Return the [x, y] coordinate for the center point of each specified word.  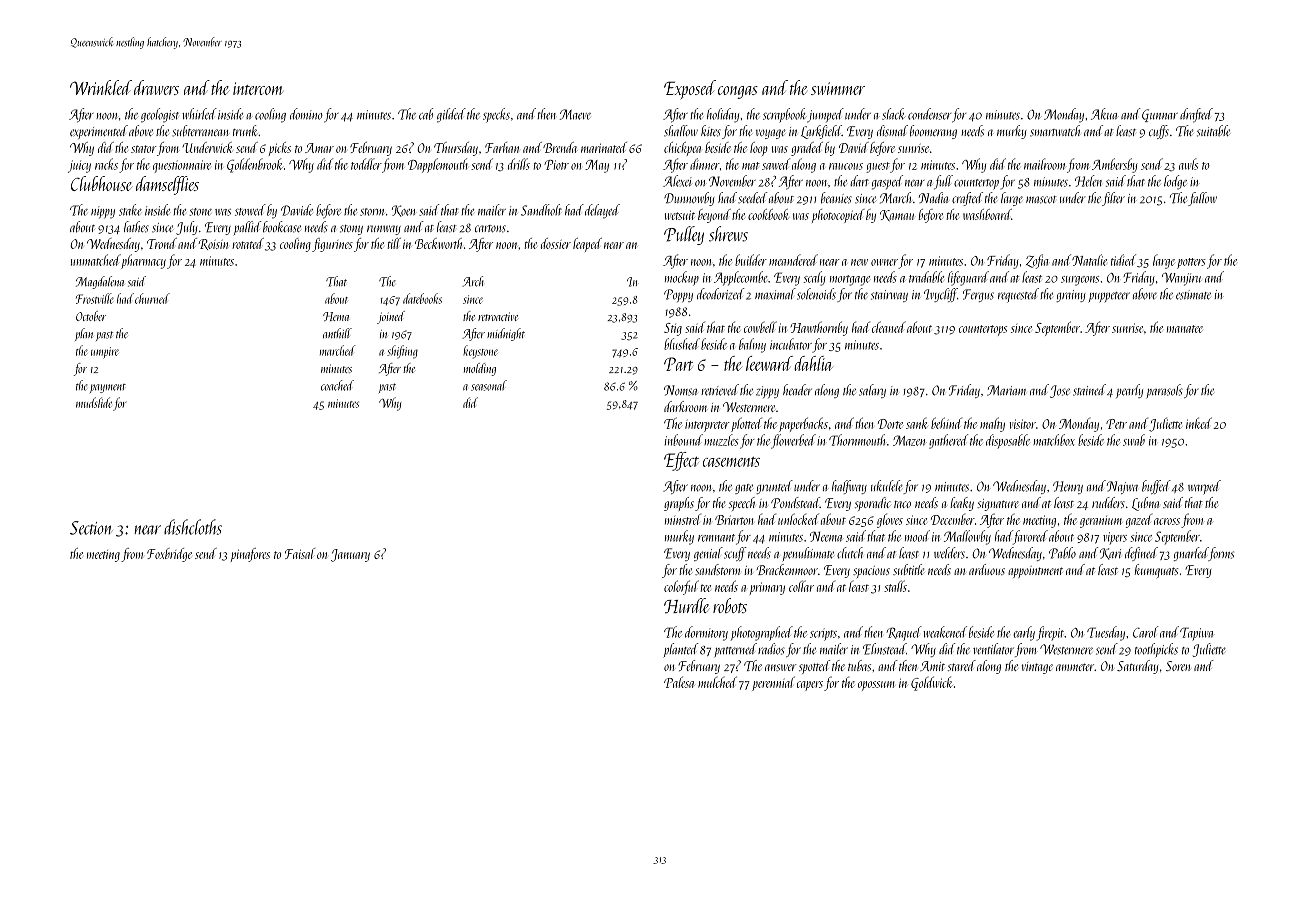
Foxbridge [169, 555]
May [597, 166]
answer [781, 667]
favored [1030, 537]
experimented [99, 132]
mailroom [1044, 164]
